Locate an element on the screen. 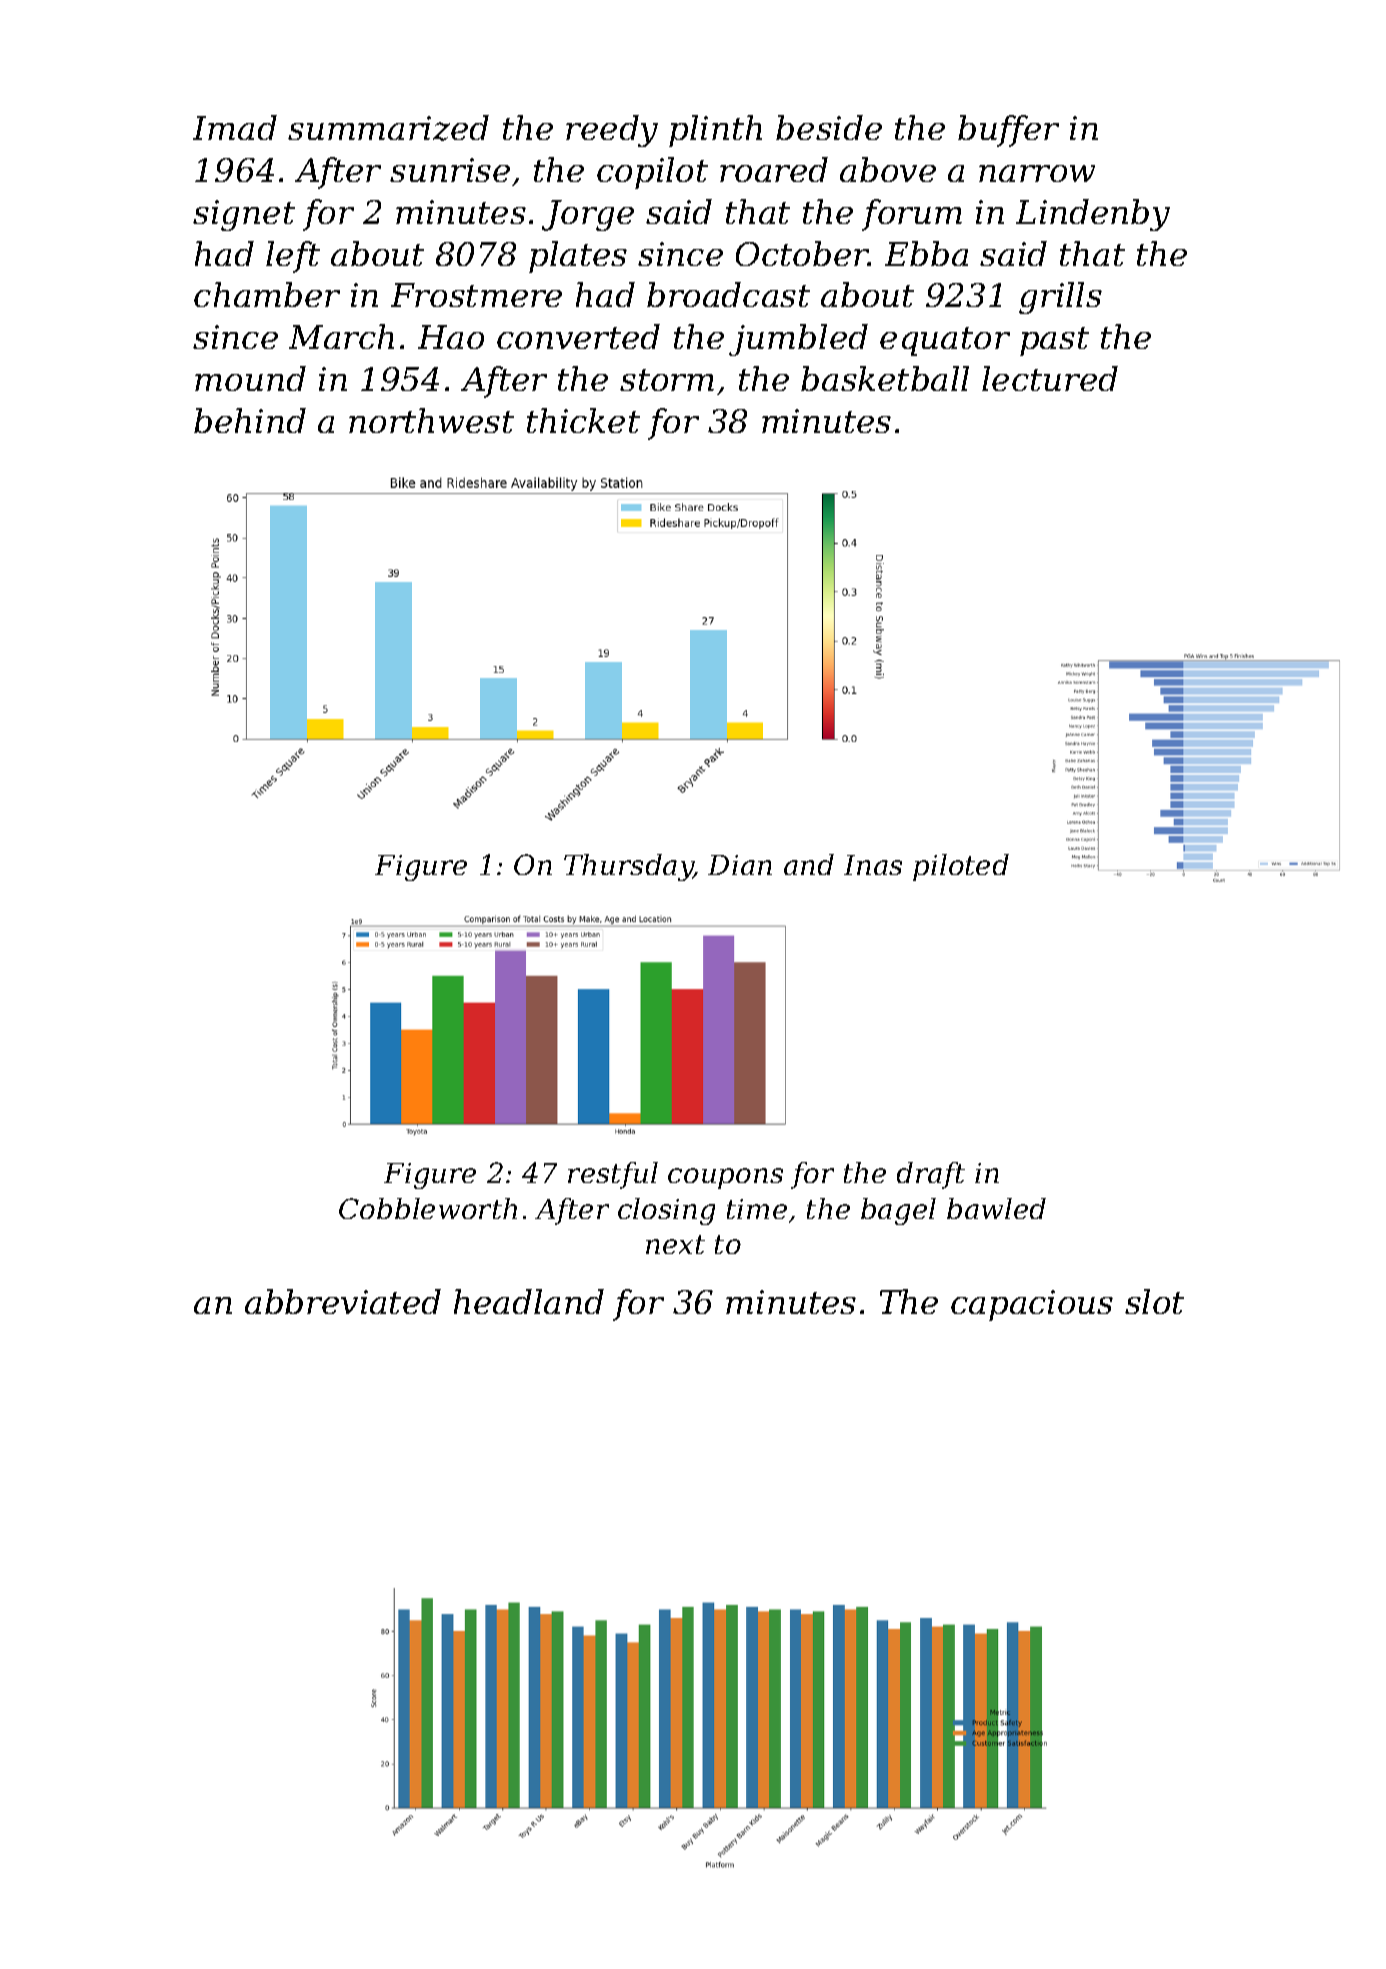 The height and width of the screenshot is (1969, 1386). Dian is located at coordinates (740, 865).
